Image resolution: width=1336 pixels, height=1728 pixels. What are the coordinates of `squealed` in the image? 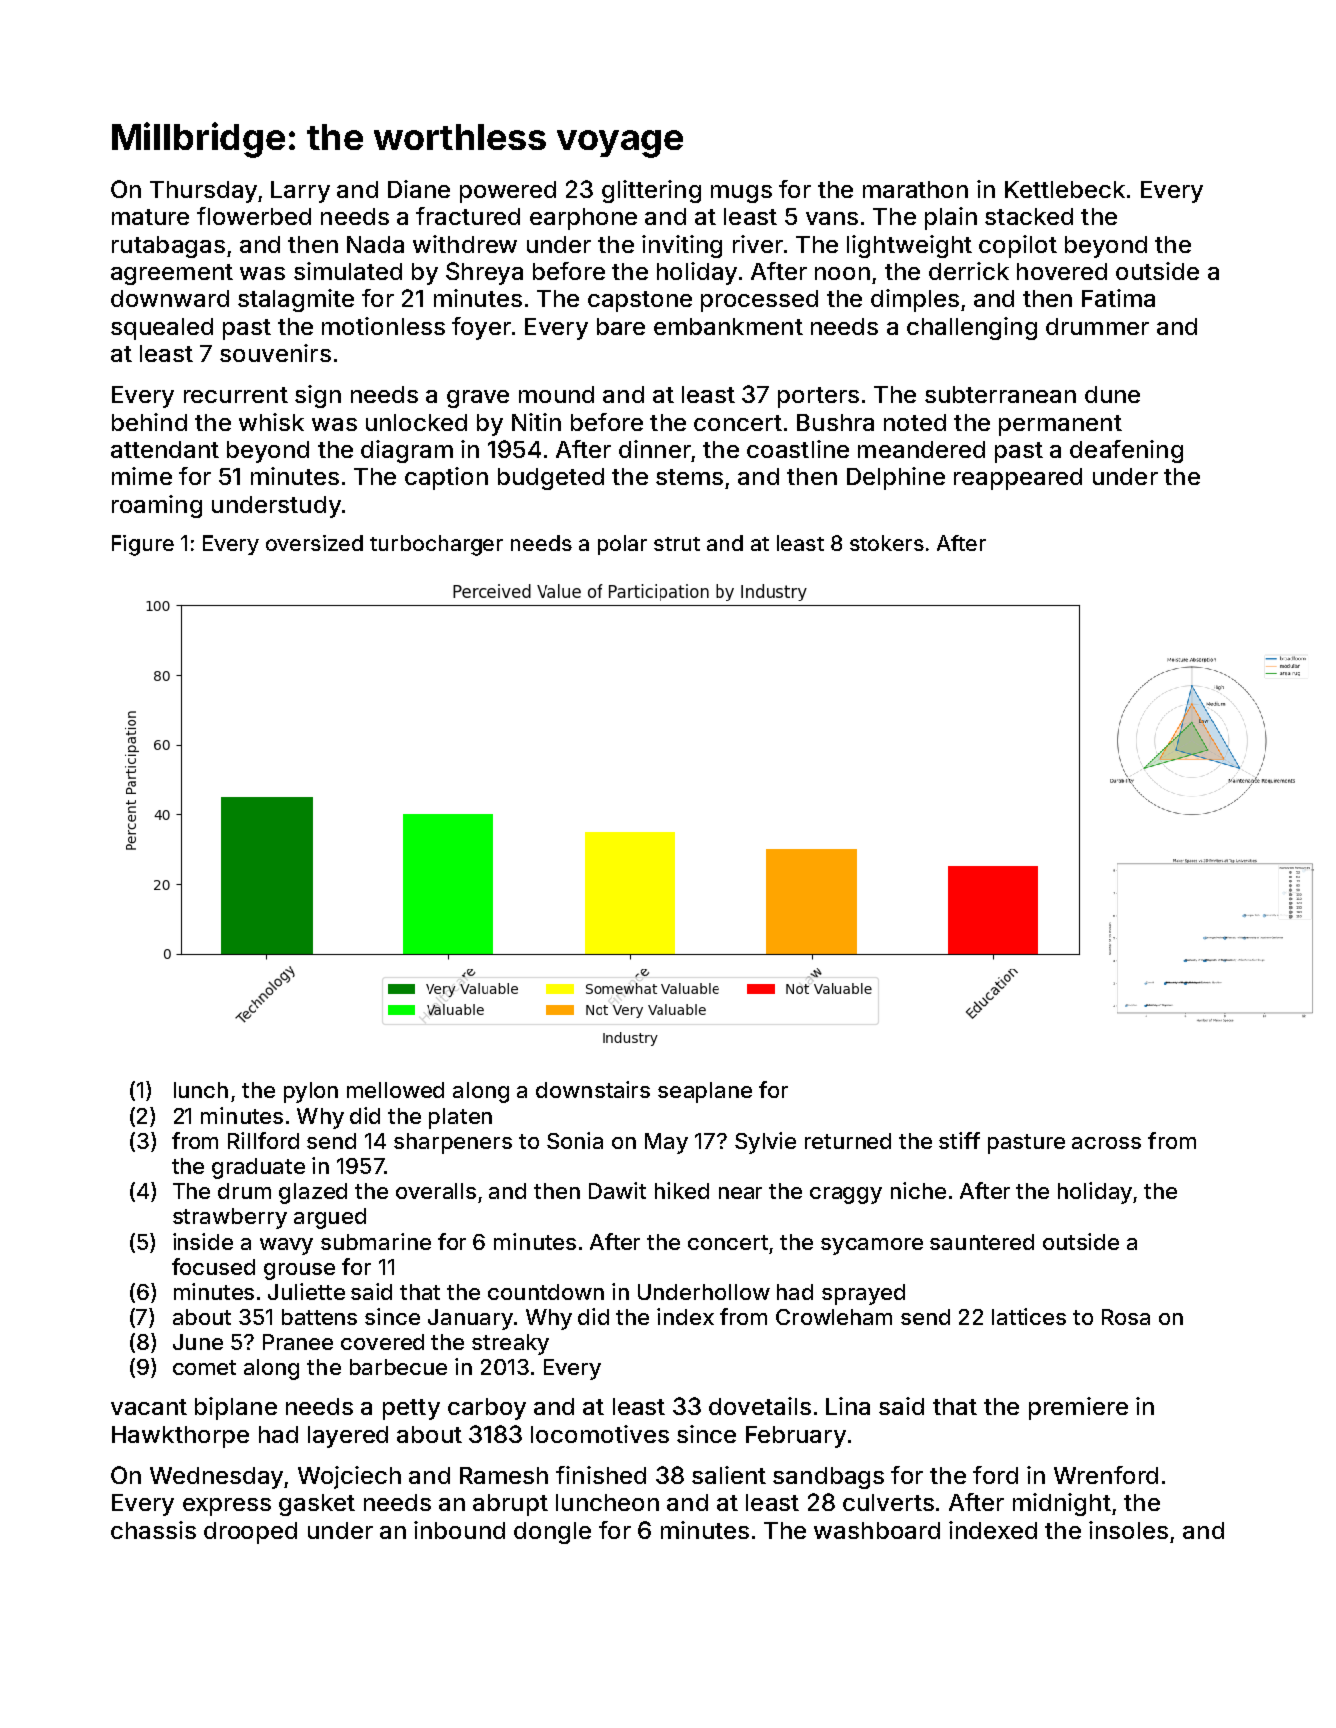 It's located at (162, 329).
